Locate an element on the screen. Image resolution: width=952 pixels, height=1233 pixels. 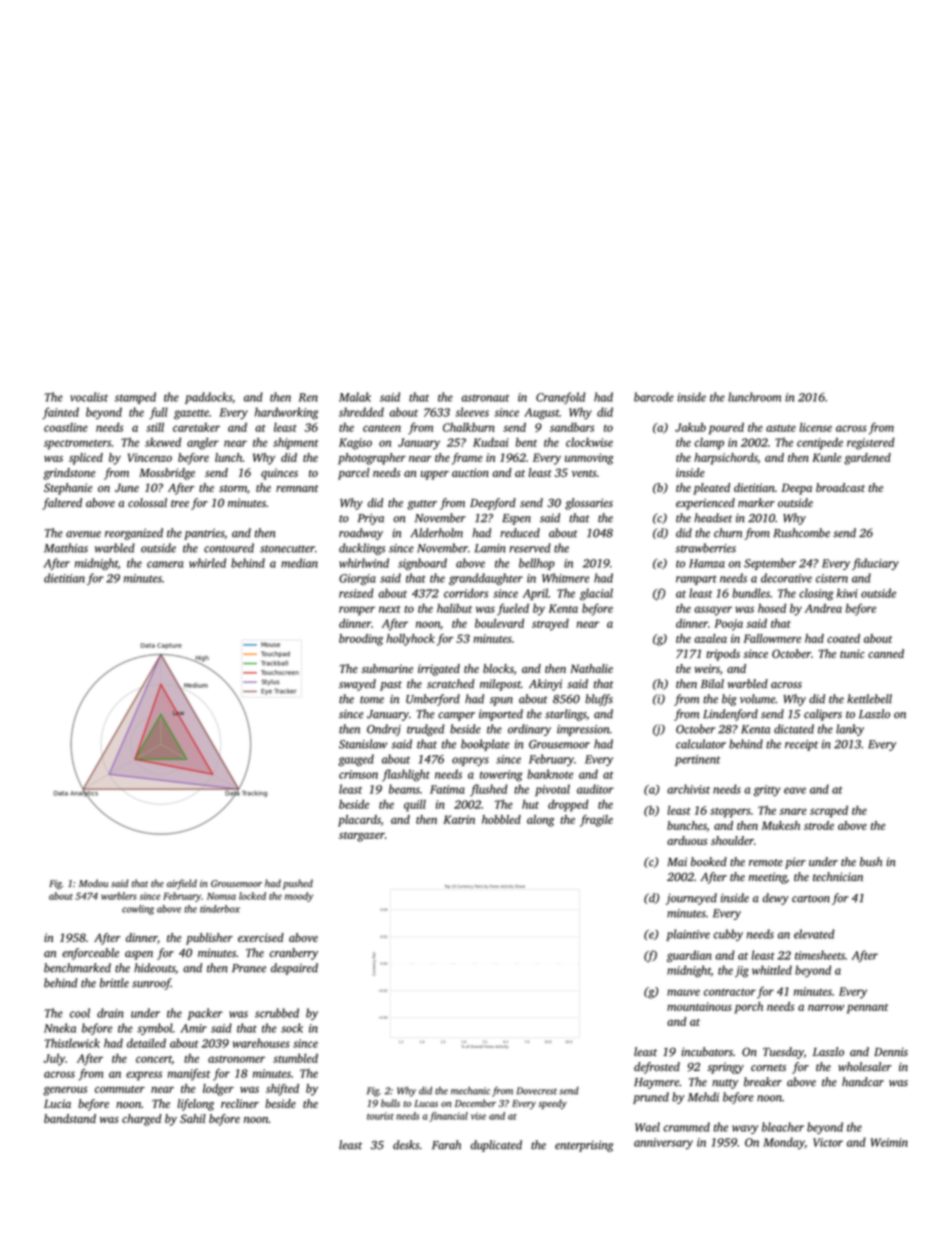
Malak is located at coordinates (355, 397).
